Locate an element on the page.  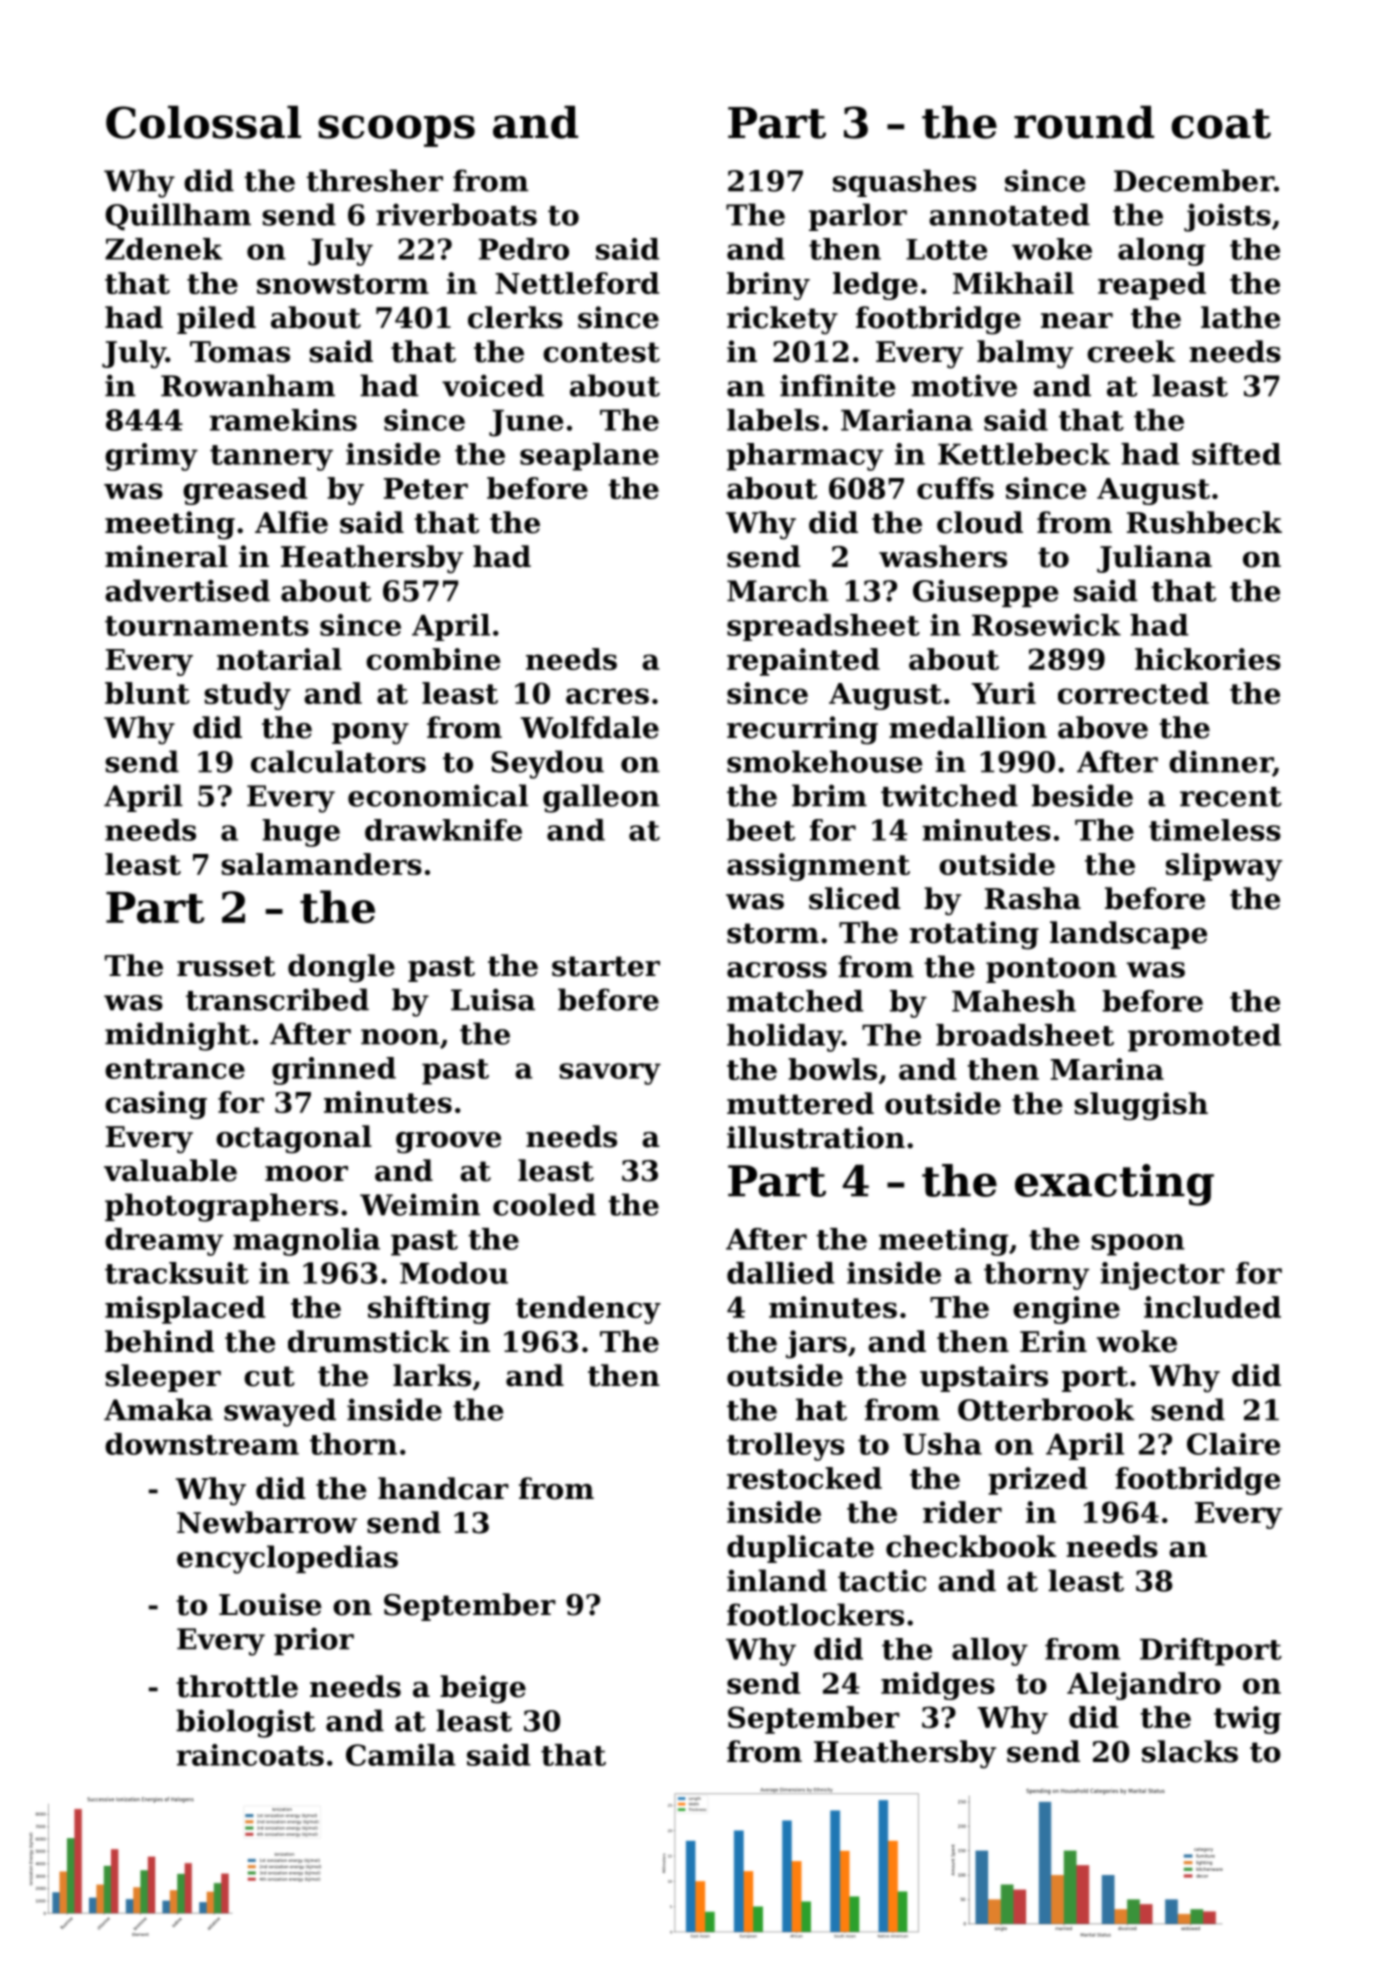
jars is located at coordinates (816, 1344).
